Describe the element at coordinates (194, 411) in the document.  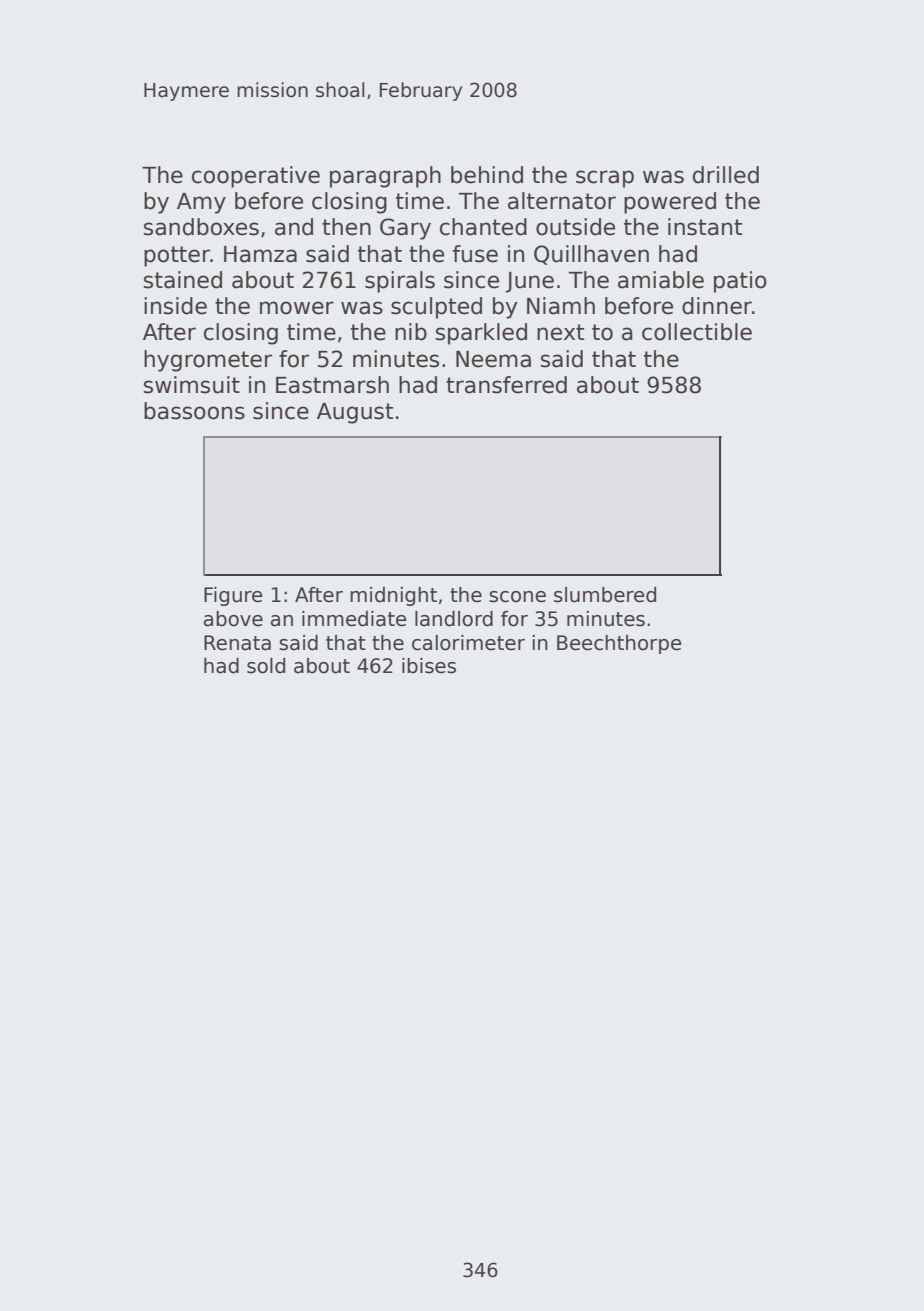
I see `bassoons` at that location.
